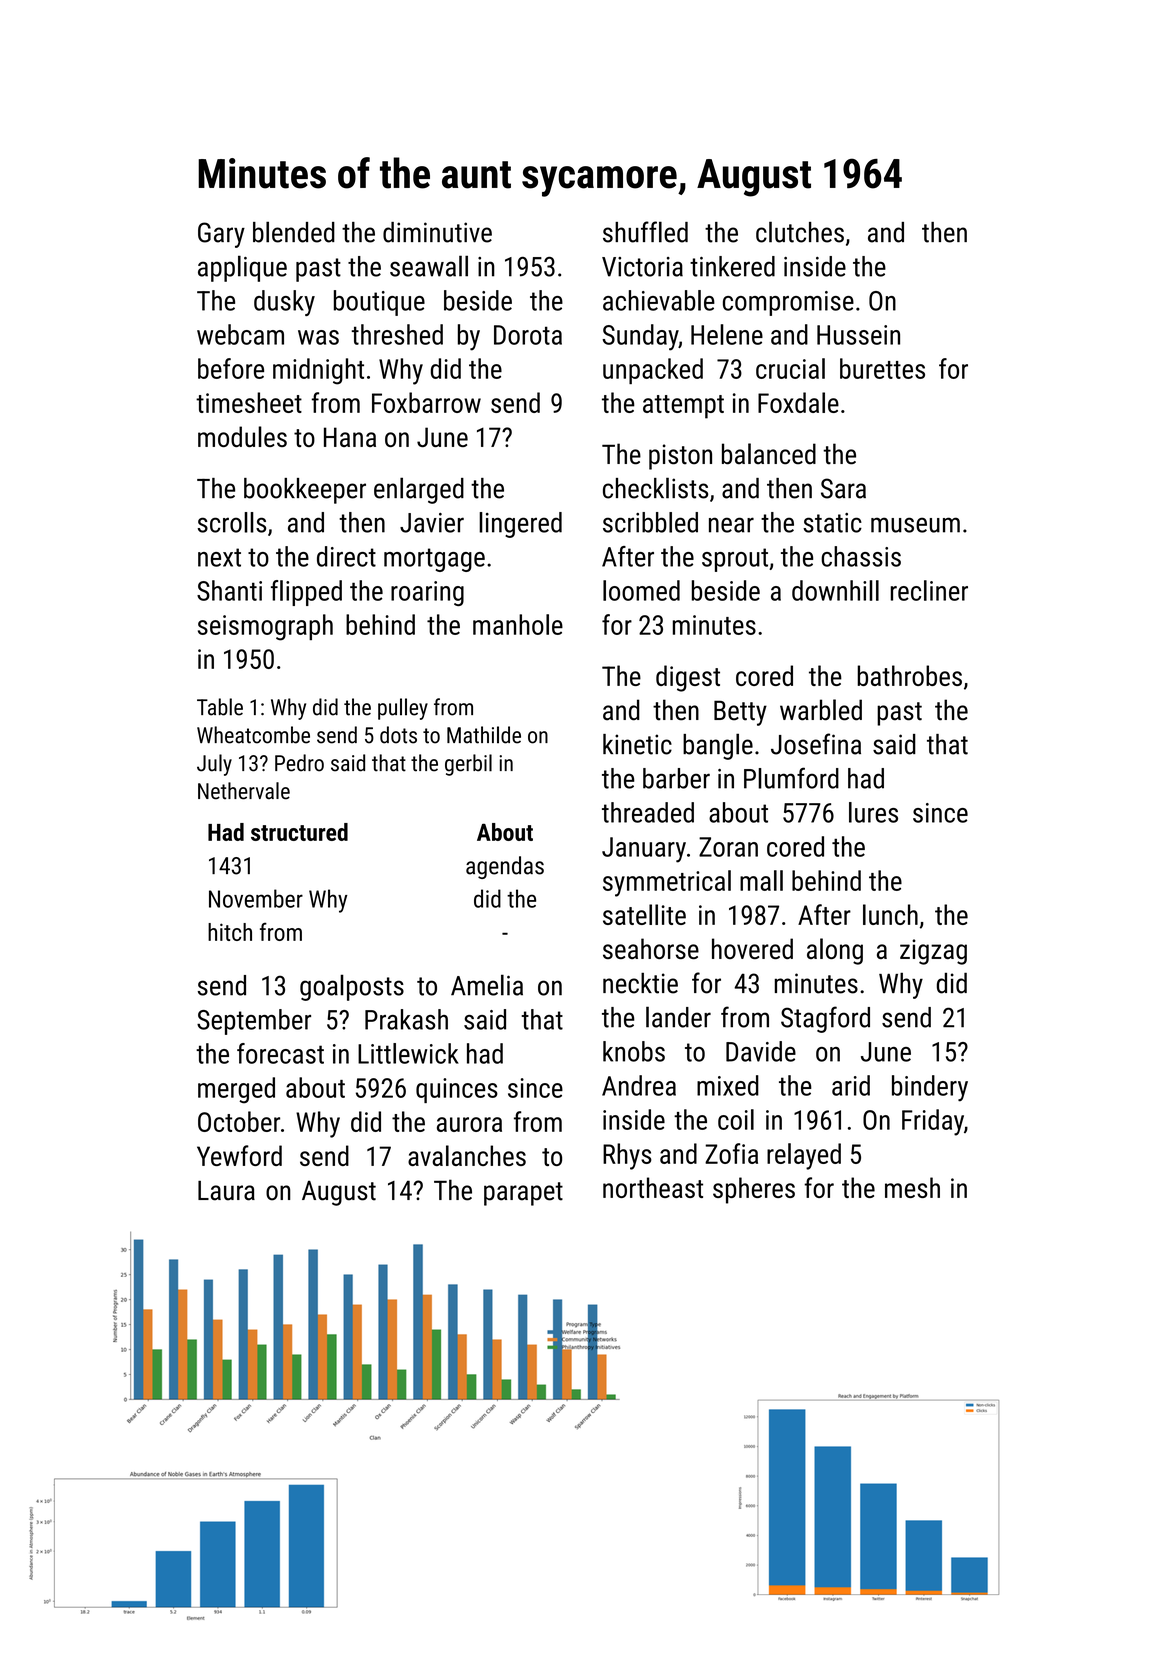 This document has width=1165, height=1654. What do you see at coordinates (816, 744) in the document?
I see `Josefina` at bounding box center [816, 744].
